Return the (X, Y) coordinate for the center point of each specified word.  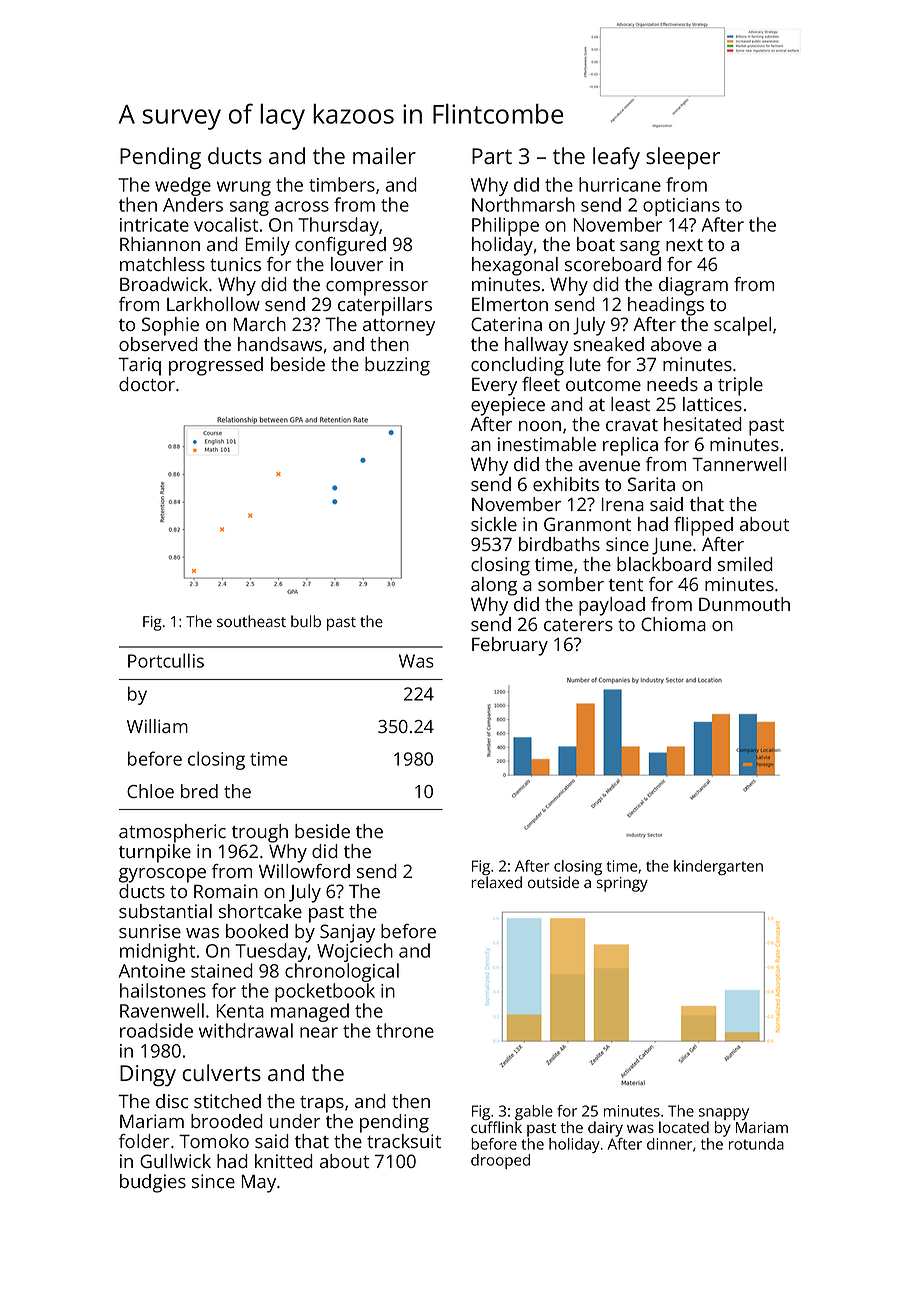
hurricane (620, 184)
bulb (306, 621)
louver (357, 264)
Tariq (139, 366)
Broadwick (164, 284)
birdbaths (559, 544)
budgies (153, 1183)
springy (622, 884)
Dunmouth (744, 604)
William (157, 726)
